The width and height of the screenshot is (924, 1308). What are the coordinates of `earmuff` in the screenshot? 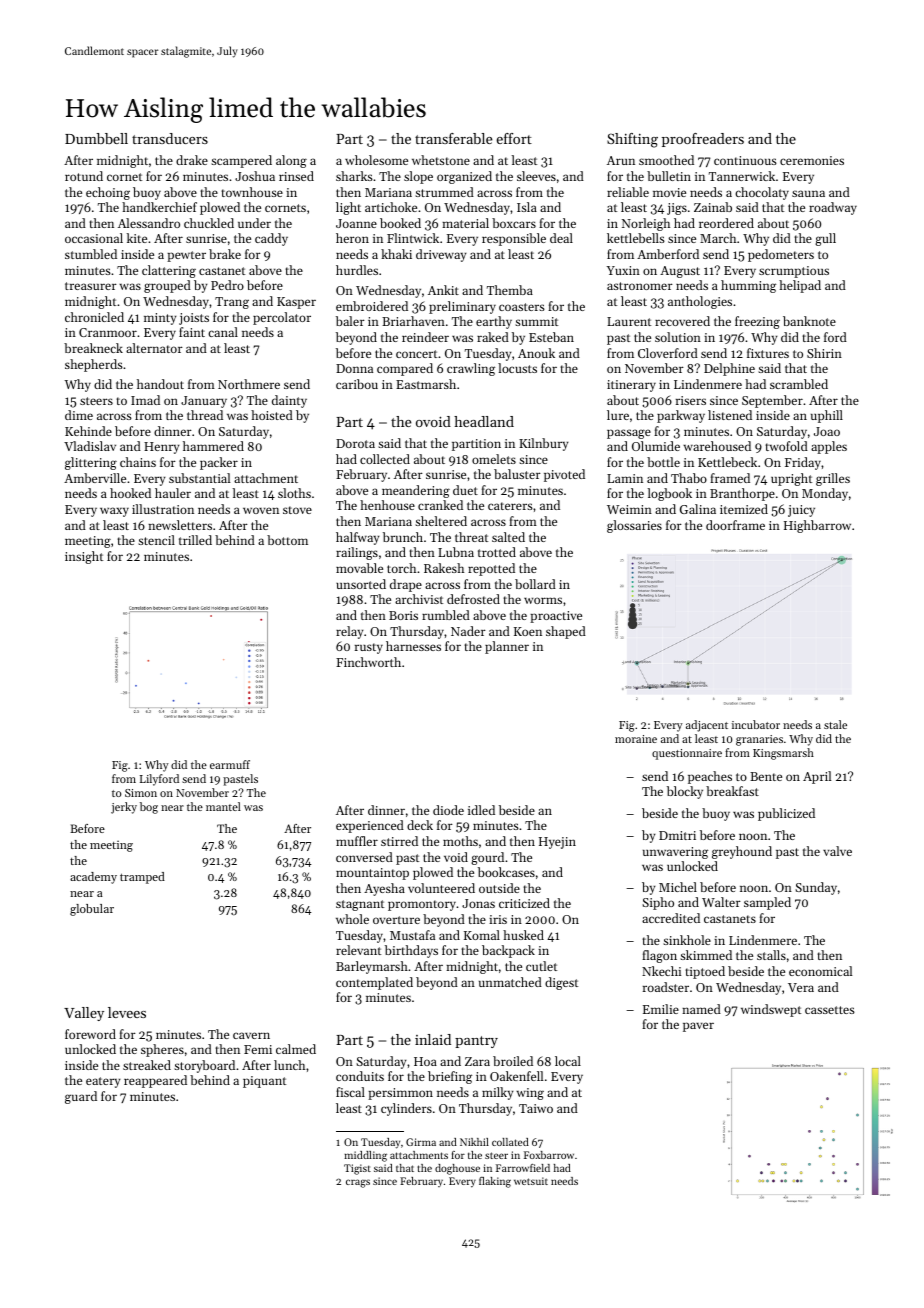 It's located at (230, 764).
